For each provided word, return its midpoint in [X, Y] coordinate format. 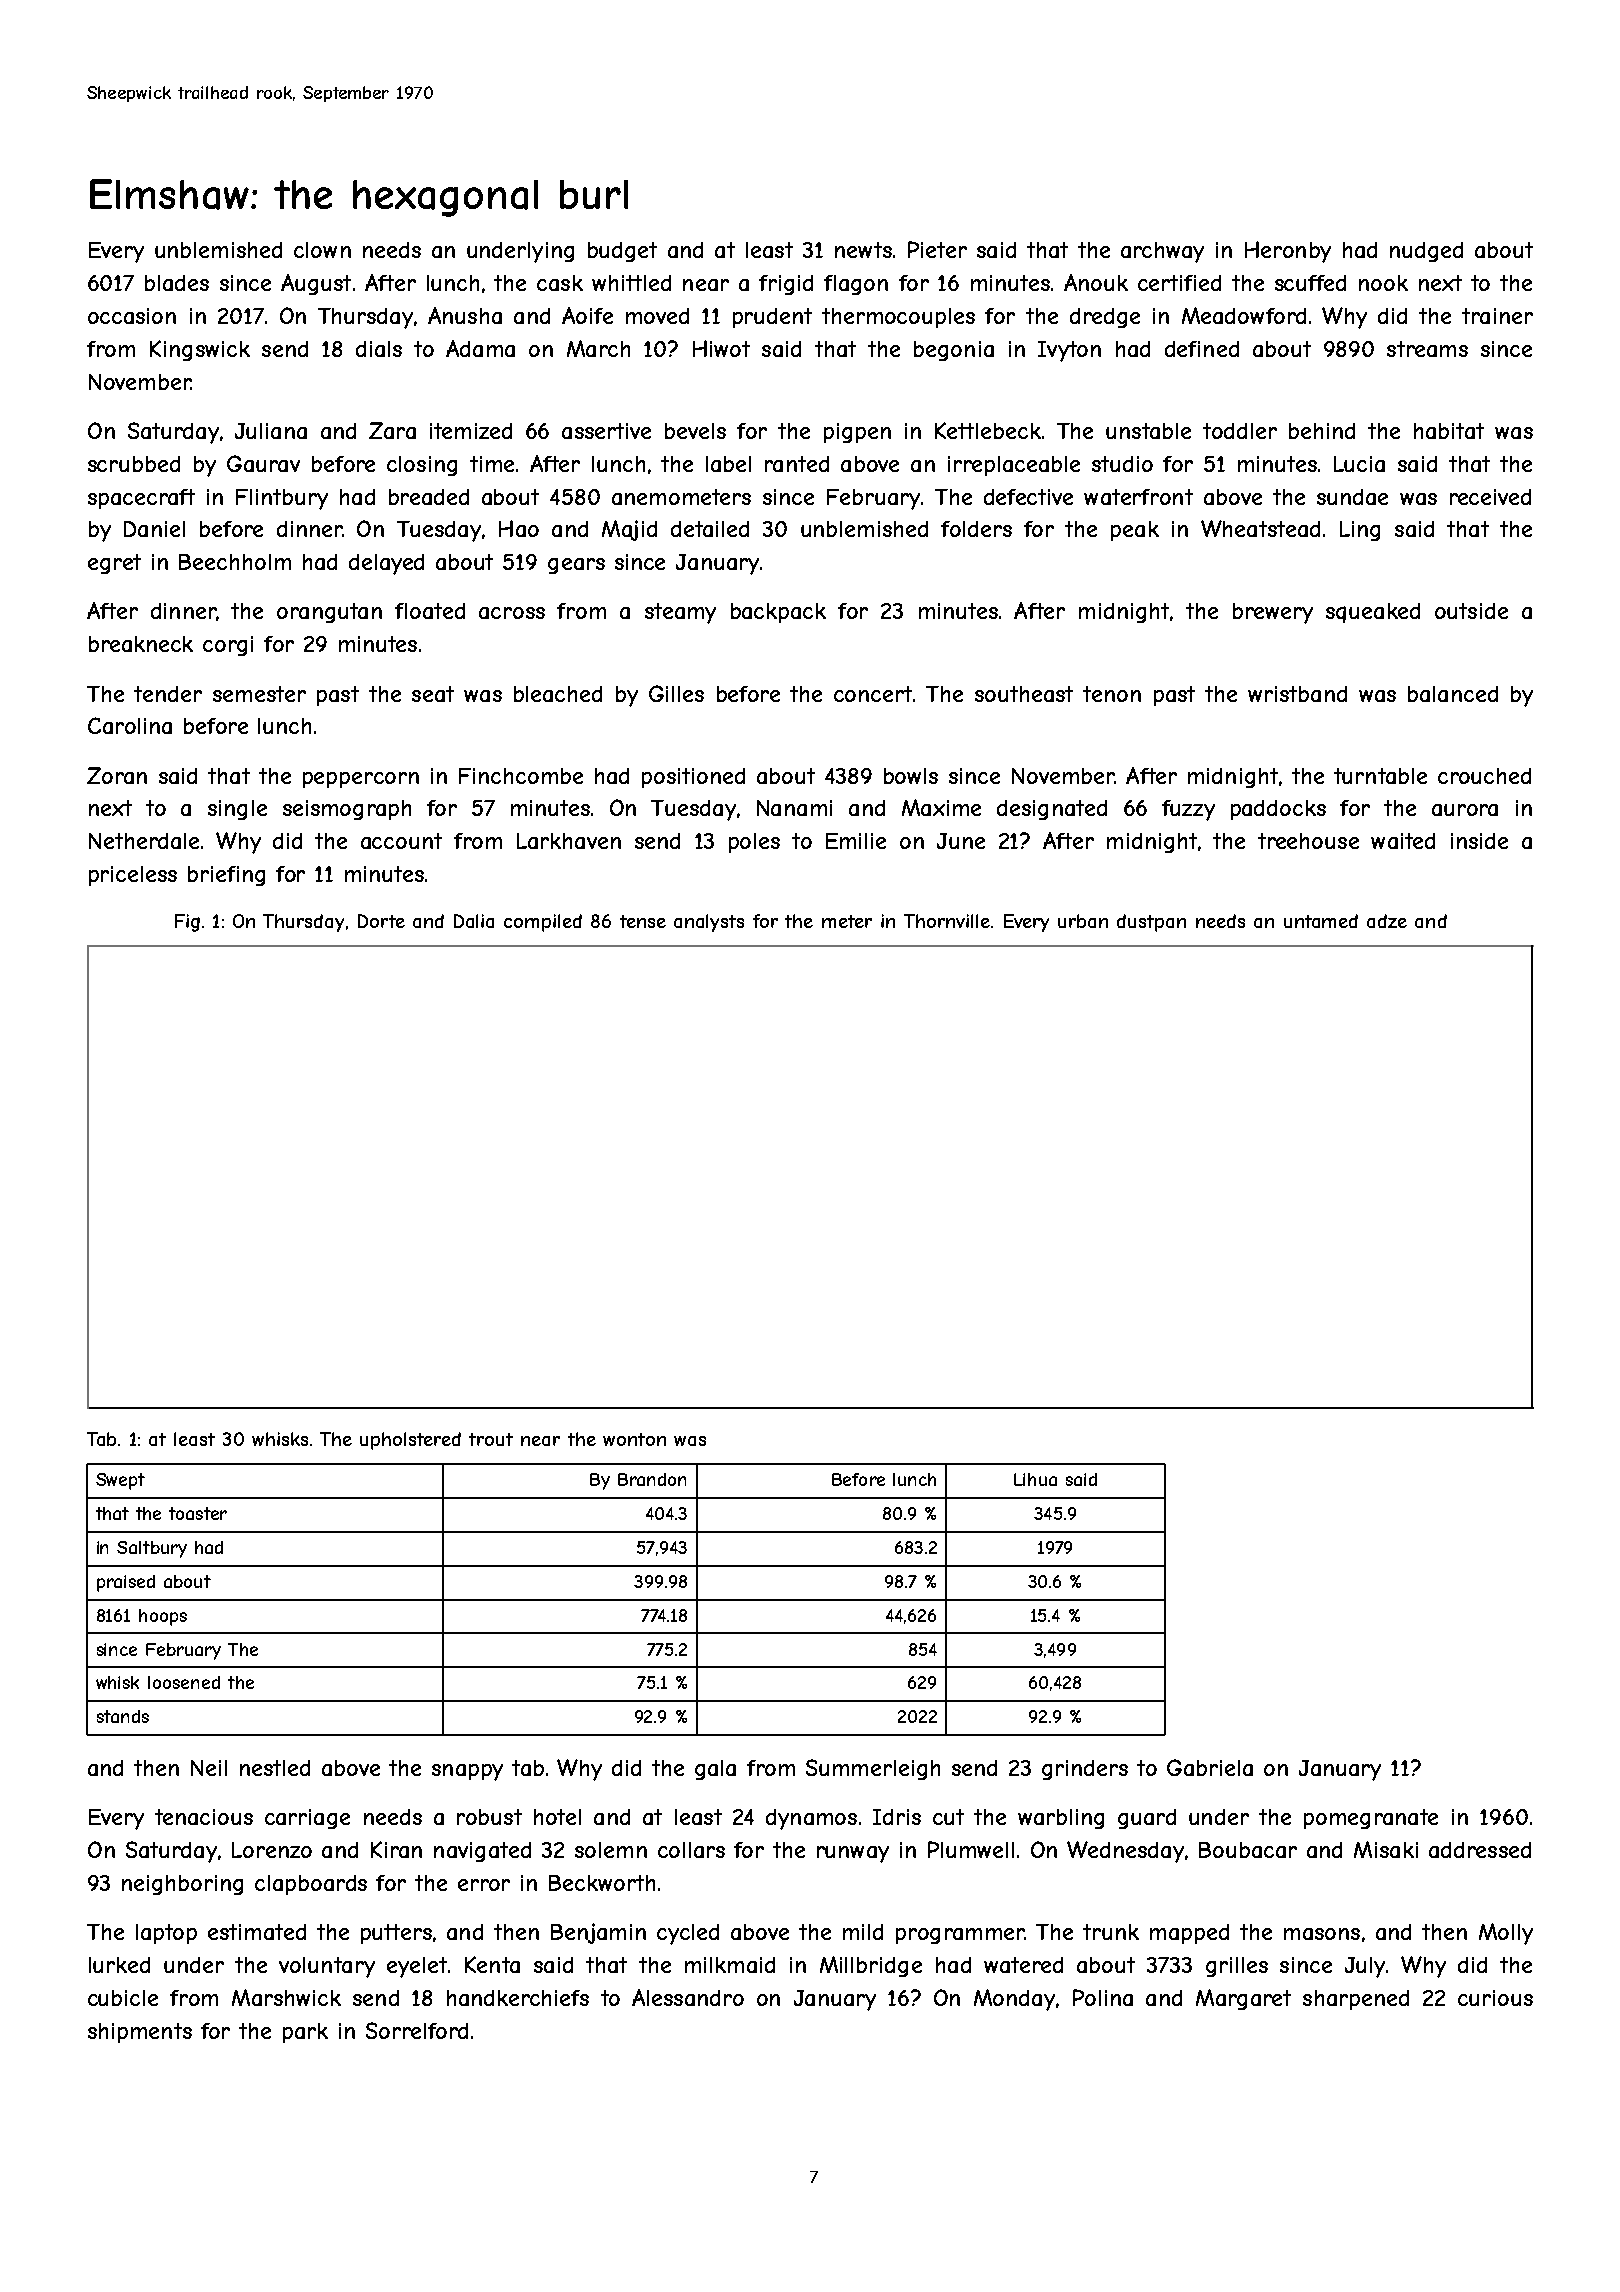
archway [1162, 252]
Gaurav [263, 463]
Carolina [130, 725]
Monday [1014, 2000]
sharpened [1356, 2000]
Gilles [676, 693]
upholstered [410, 1441]
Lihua [1035, 1479]
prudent [772, 318]
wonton [634, 1439]
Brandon [652, 1479]
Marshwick [286, 1997]
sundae [1352, 497]
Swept [120, 1481]
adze [1387, 921]
